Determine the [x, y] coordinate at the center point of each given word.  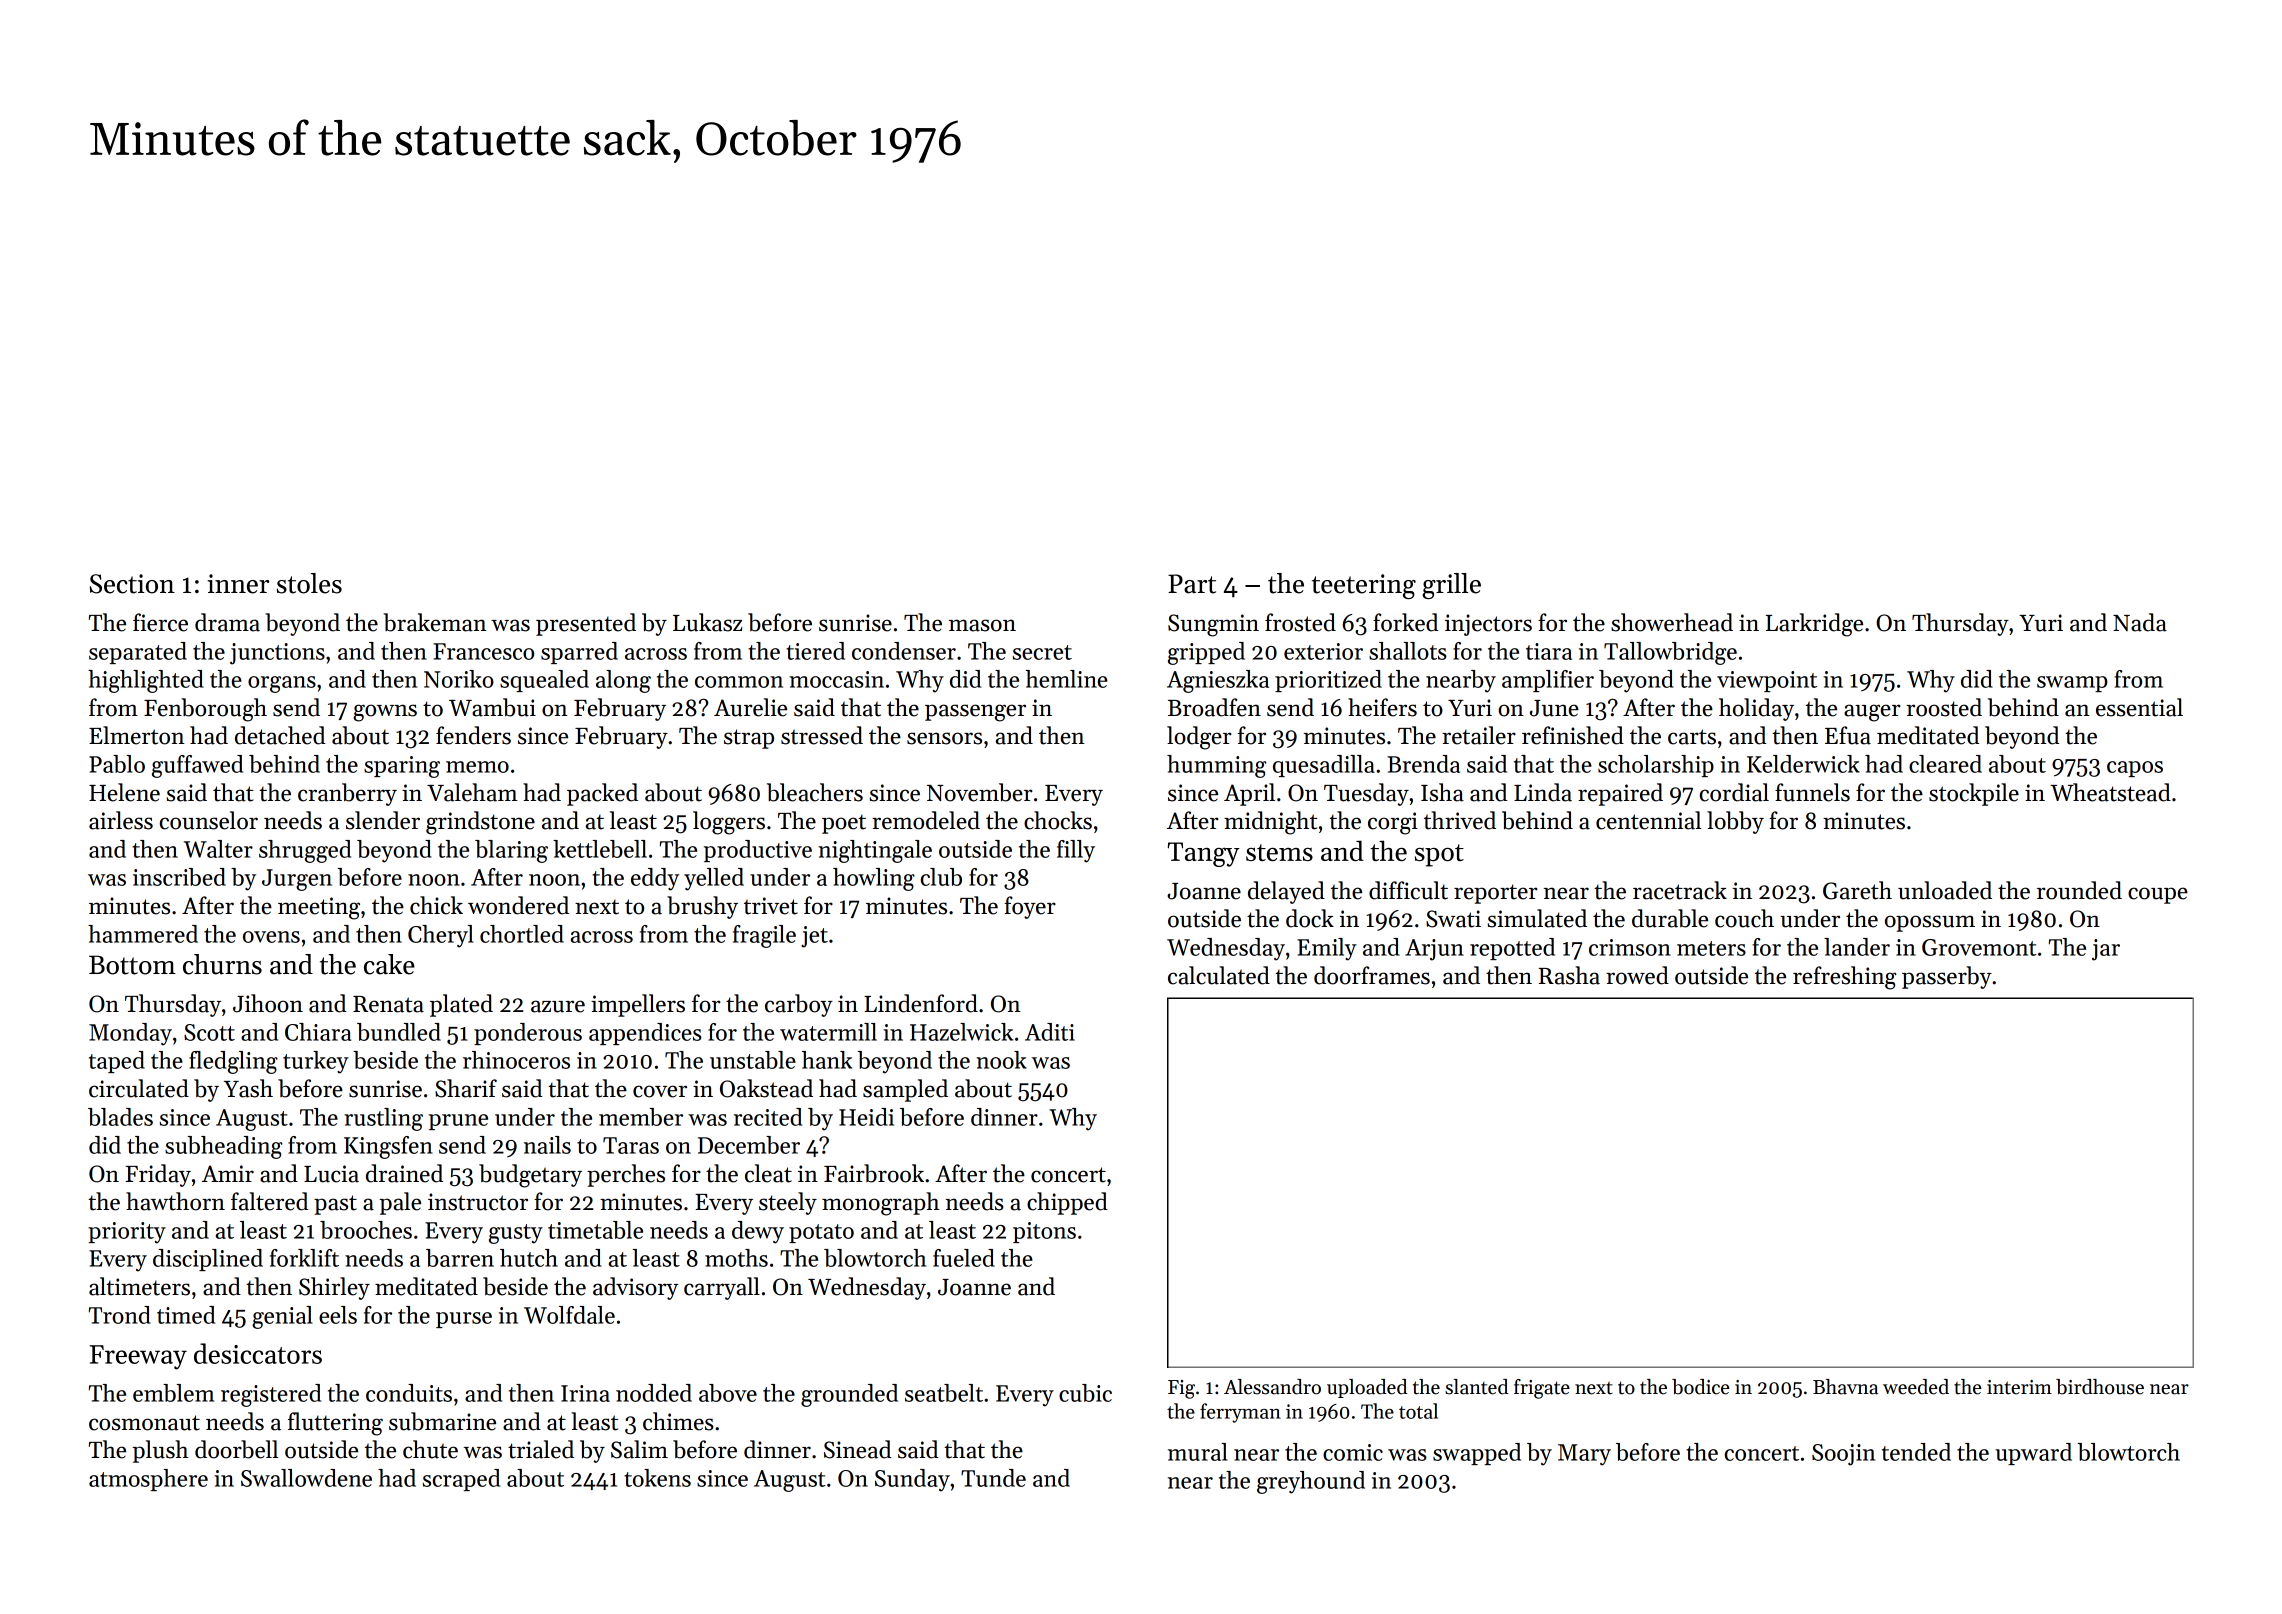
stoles [309, 583]
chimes [678, 1421]
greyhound [1311, 1482]
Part [1192, 584]
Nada [2140, 622]
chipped [1067, 1203]
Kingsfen [388, 1147]
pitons [1044, 1232]
